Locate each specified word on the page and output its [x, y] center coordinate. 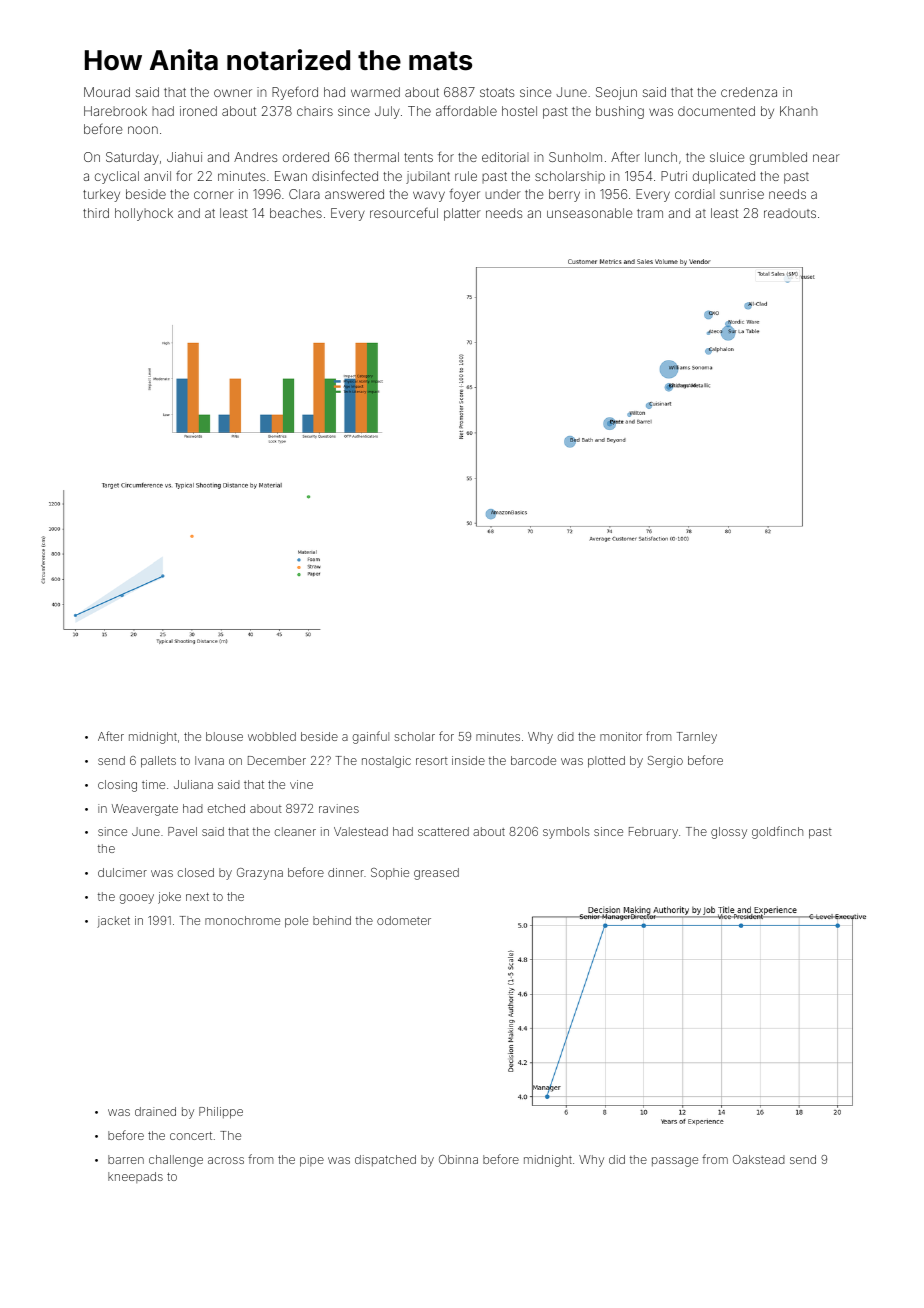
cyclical [117, 177]
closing [117, 786]
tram [650, 213]
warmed [375, 92]
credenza [749, 92]
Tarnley [697, 738]
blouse [224, 736]
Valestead [361, 831]
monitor [621, 736]
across [226, 1160]
